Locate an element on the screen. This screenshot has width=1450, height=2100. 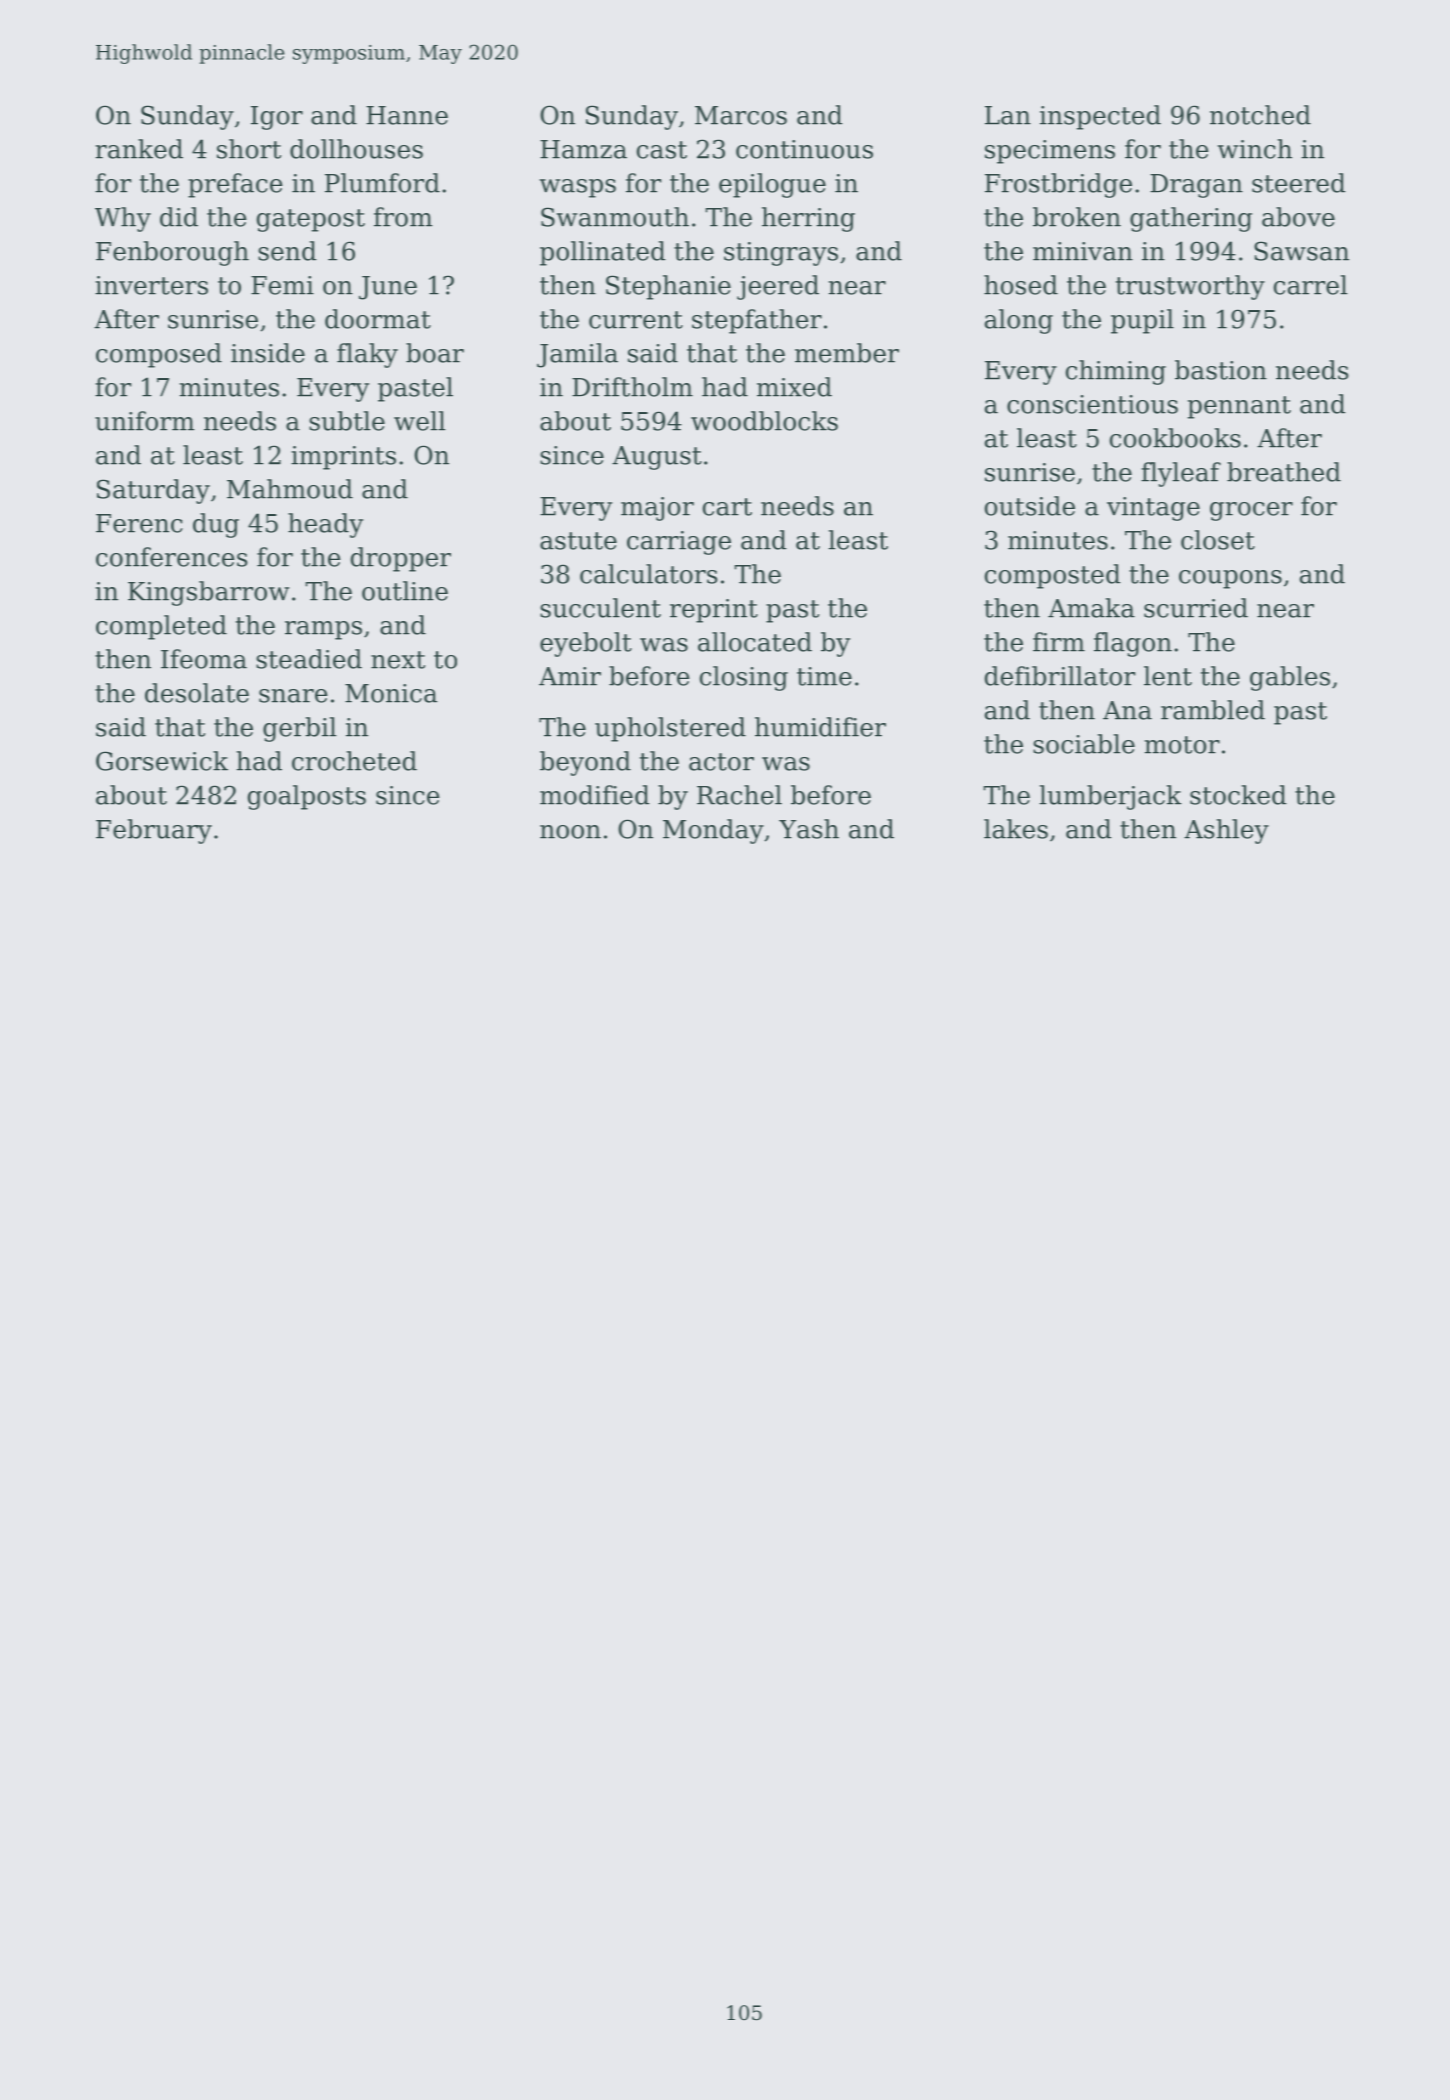
reprint is located at coordinates (714, 611).
